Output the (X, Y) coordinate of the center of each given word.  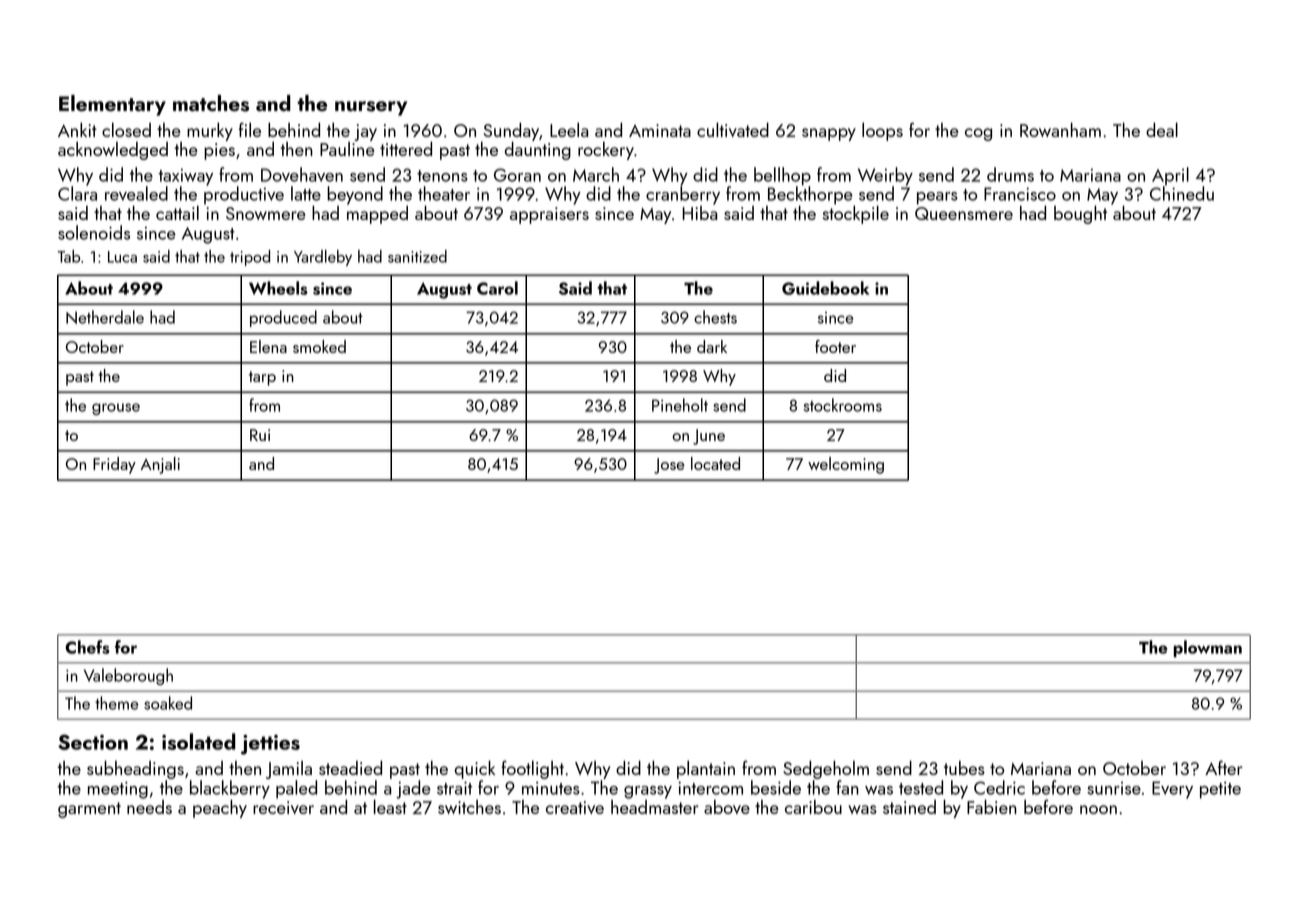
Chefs (87, 647)
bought (1080, 214)
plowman (1208, 648)
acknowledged (113, 151)
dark (712, 346)
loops (882, 131)
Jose (669, 466)
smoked (319, 346)
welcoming (846, 465)
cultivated (733, 129)
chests (715, 317)
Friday (114, 465)
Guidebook (825, 288)
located (715, 463)
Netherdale (105, 317)
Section (93, 742)
